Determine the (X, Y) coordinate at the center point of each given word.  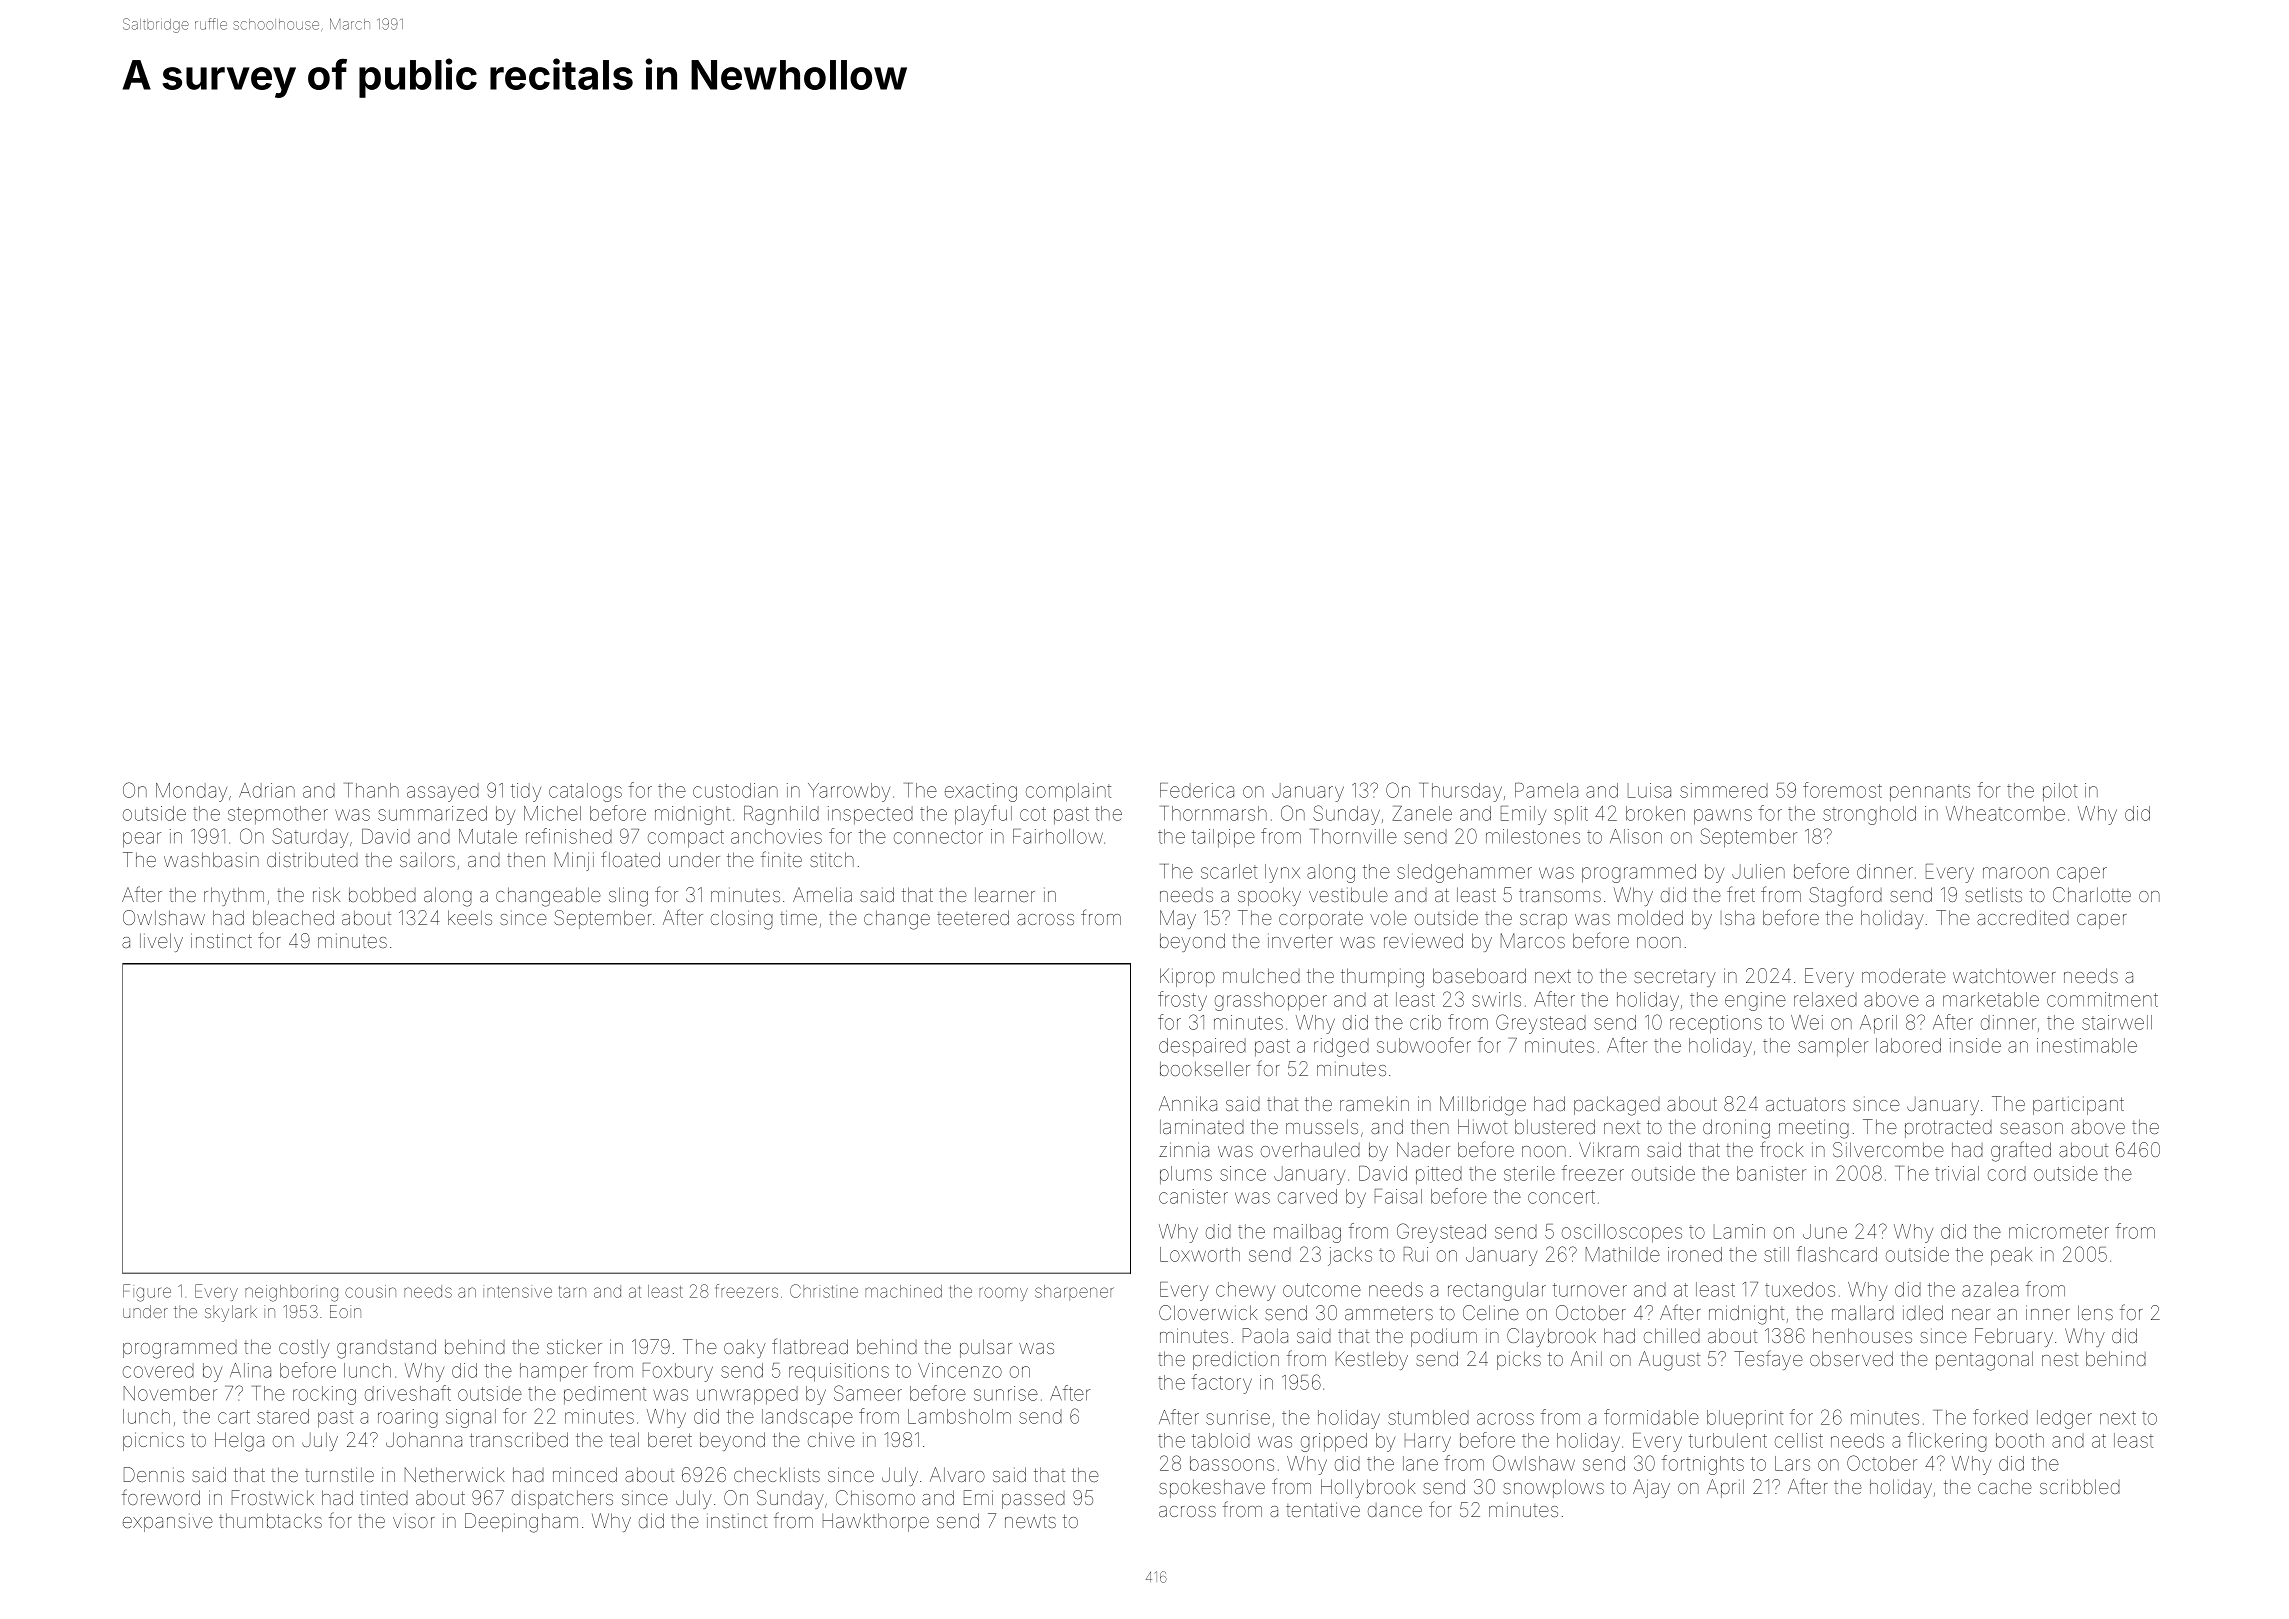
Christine (824, 1291)
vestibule (1348, 894)
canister (1193, 1196)
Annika (1188, 1103)
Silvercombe (1888, 1149)
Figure (147, 1293)
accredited (2023, 917)
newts (1030, 1521)
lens (2095, 1312)
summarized (432, 813)
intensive (517, 1291)
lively (161, 942)
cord (2007, 1173)
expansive (168, 1522)
